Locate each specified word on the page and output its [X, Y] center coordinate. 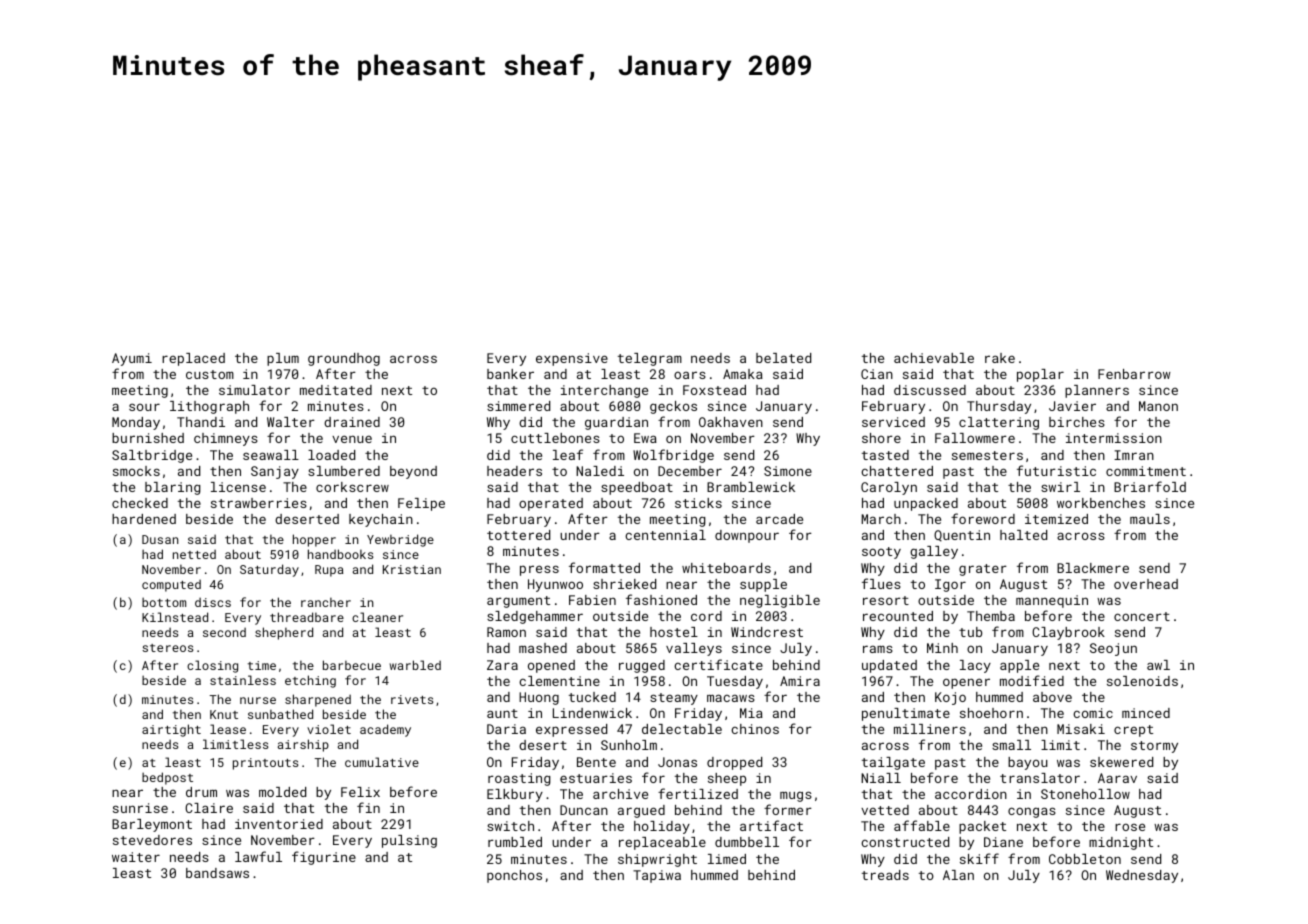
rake [1000, 358]
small [1011, 745]
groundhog [344, 359]
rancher [326, 602]
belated [783, 358]
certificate [718, 664]
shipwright [657, 860]
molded [282, 792]
